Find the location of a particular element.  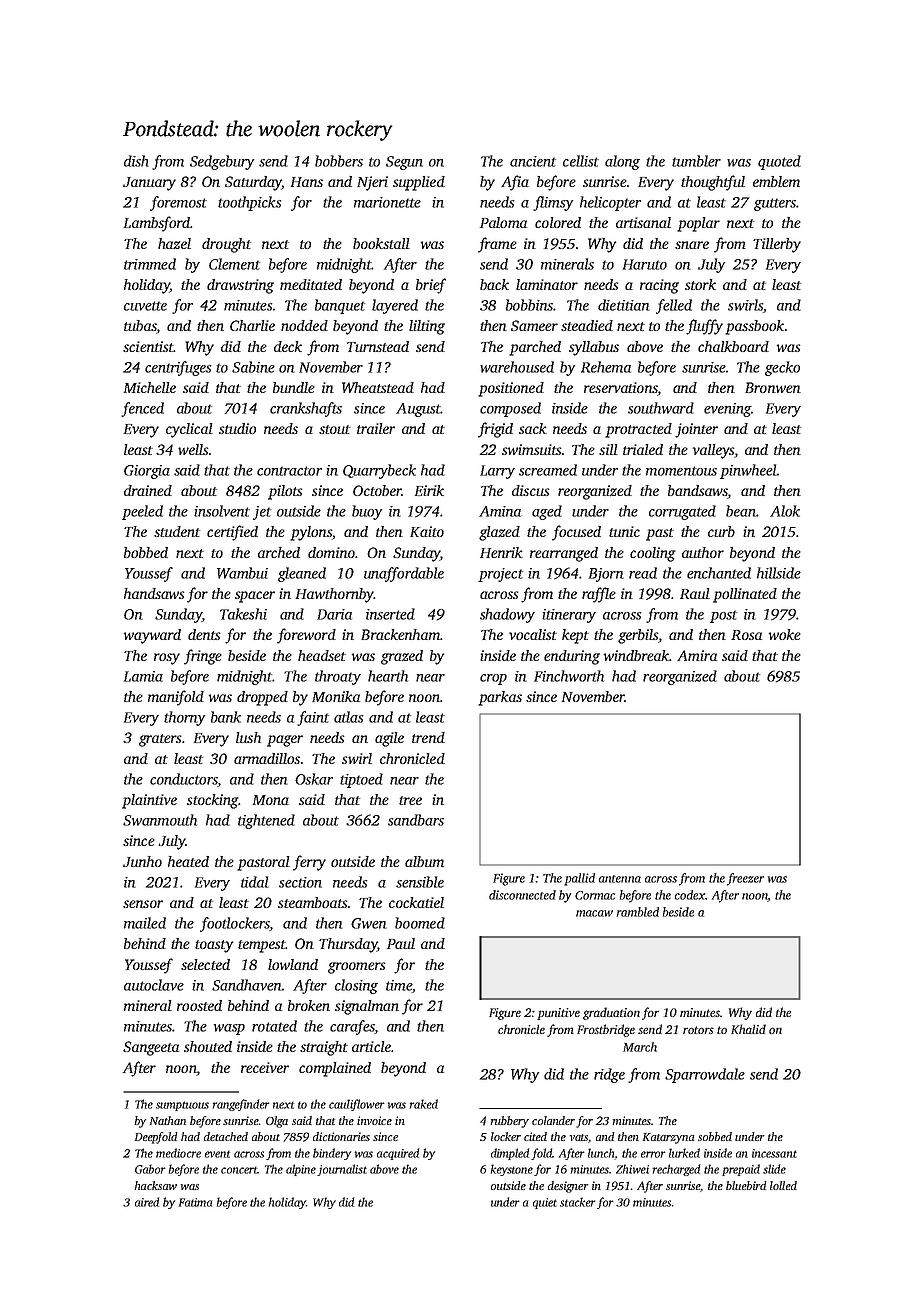

cellist is located at coordinates (581, 161).
